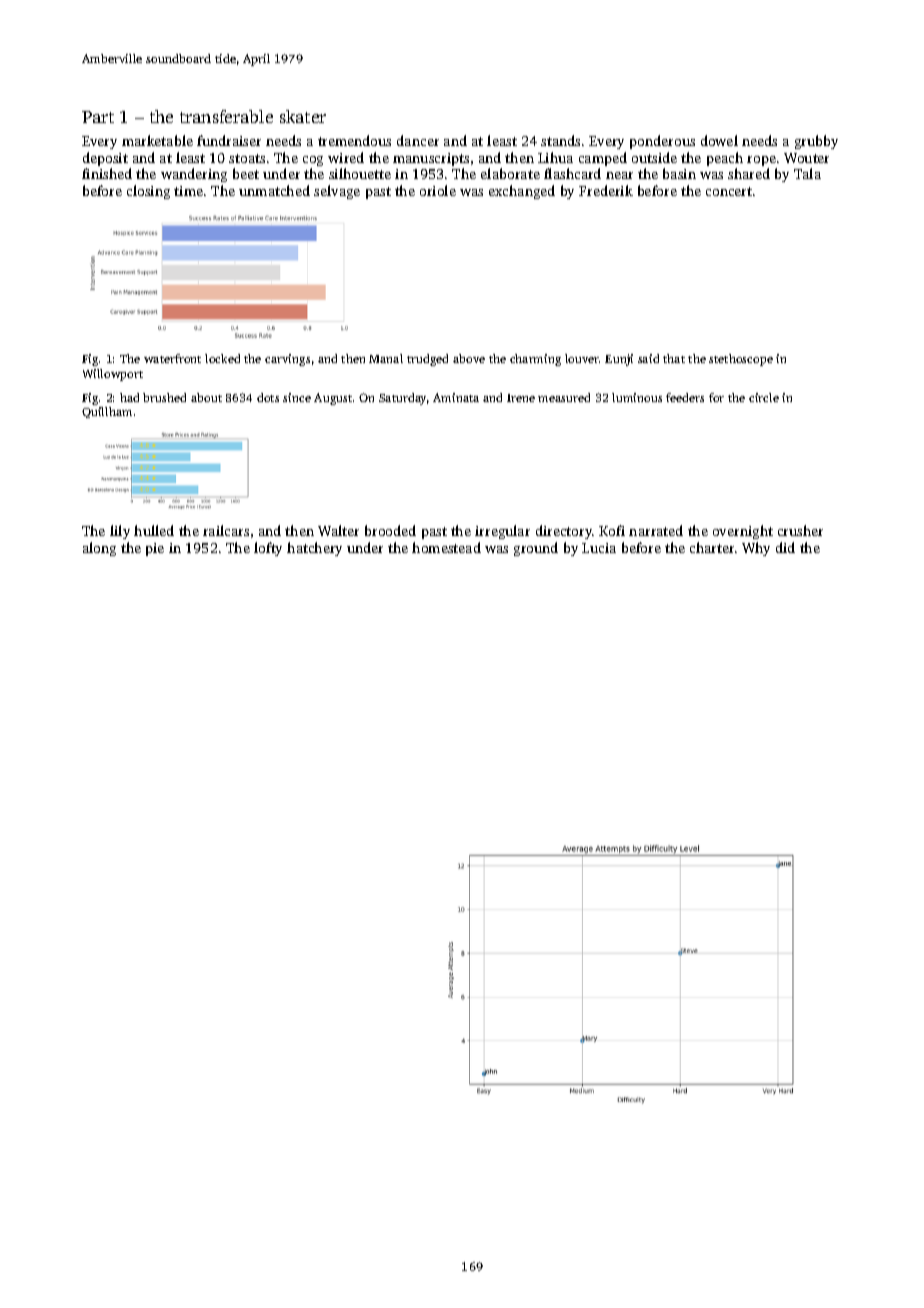 The image size is (924, 1308). Describe the element at coordinates (807, 173) in the page. I see `Tala` at that location.
